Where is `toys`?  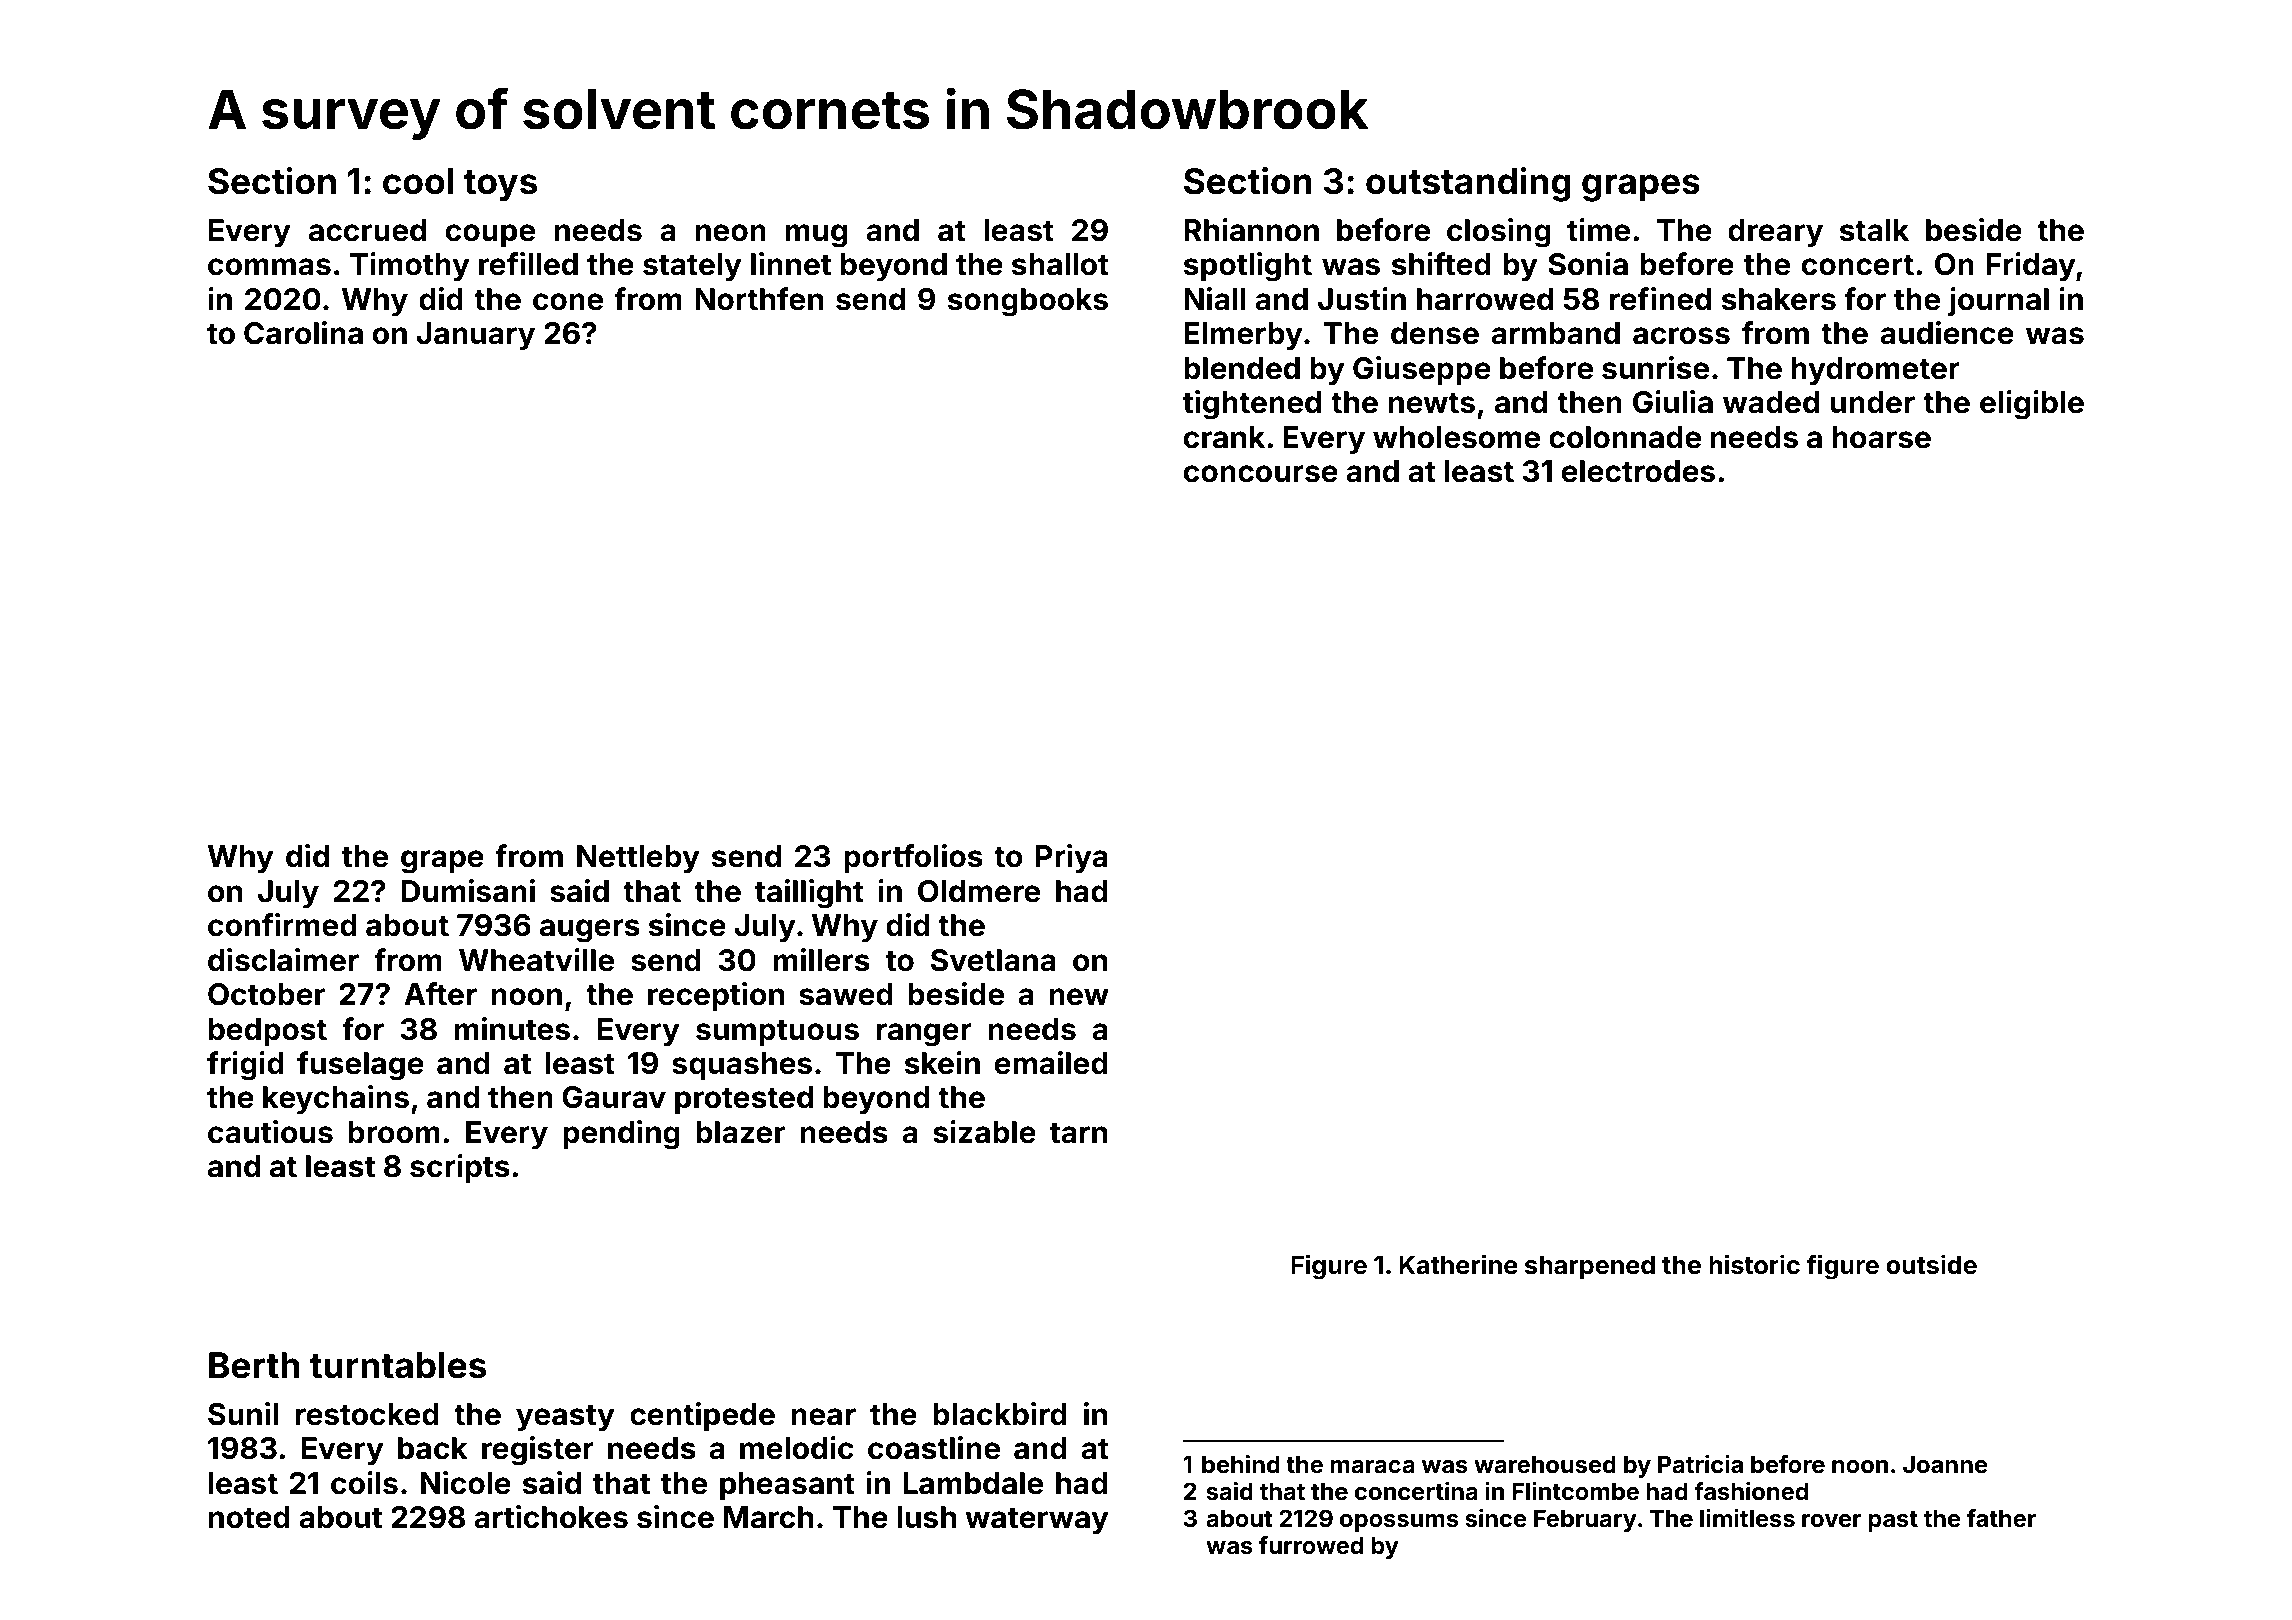 toys is located at coordinates (500, 186).
